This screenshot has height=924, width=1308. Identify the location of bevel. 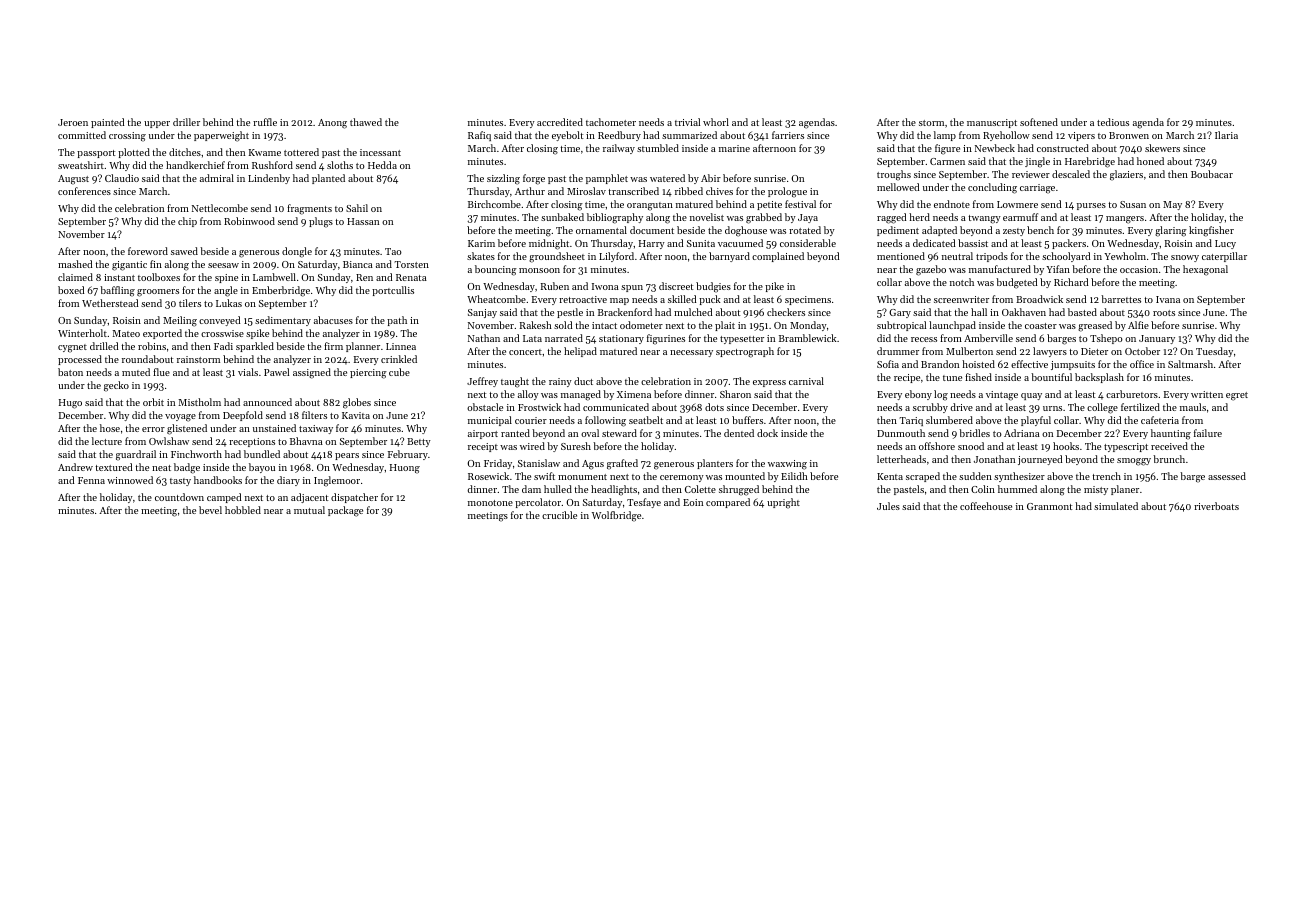
(210, 510).
